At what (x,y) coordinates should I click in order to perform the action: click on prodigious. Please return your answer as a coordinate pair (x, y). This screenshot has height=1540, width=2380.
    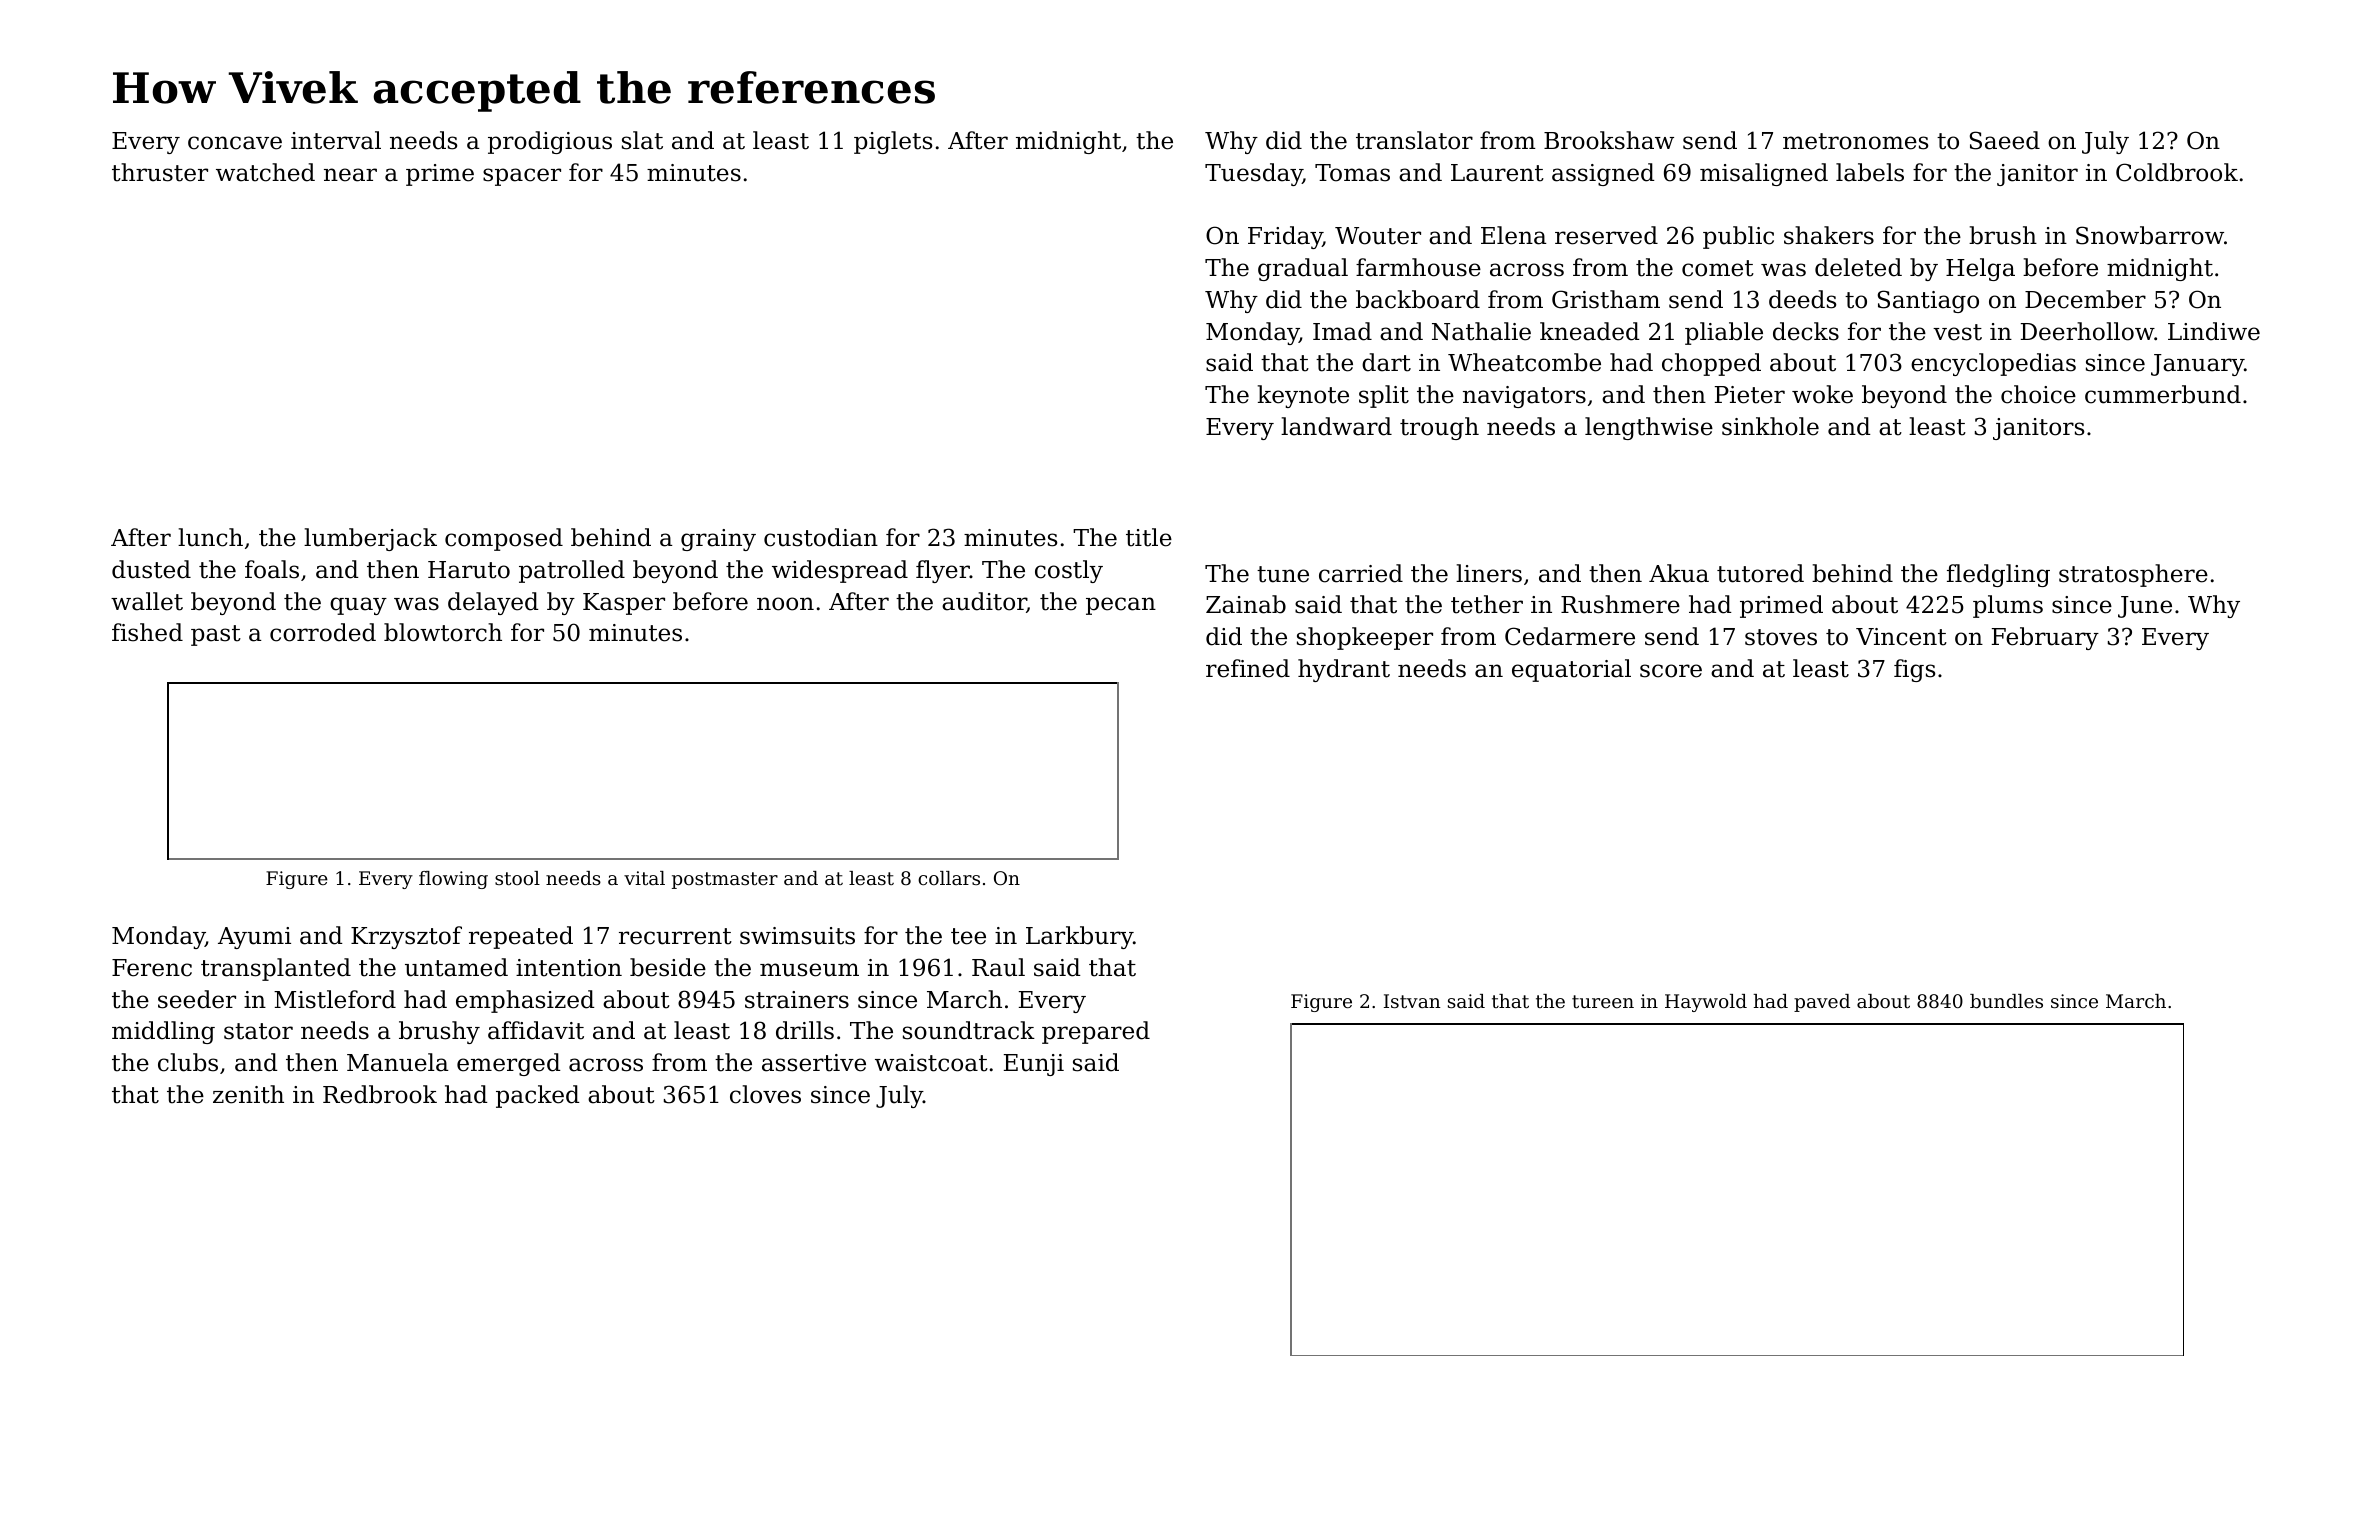
    Looking at the image, I should click on (550, 142).
